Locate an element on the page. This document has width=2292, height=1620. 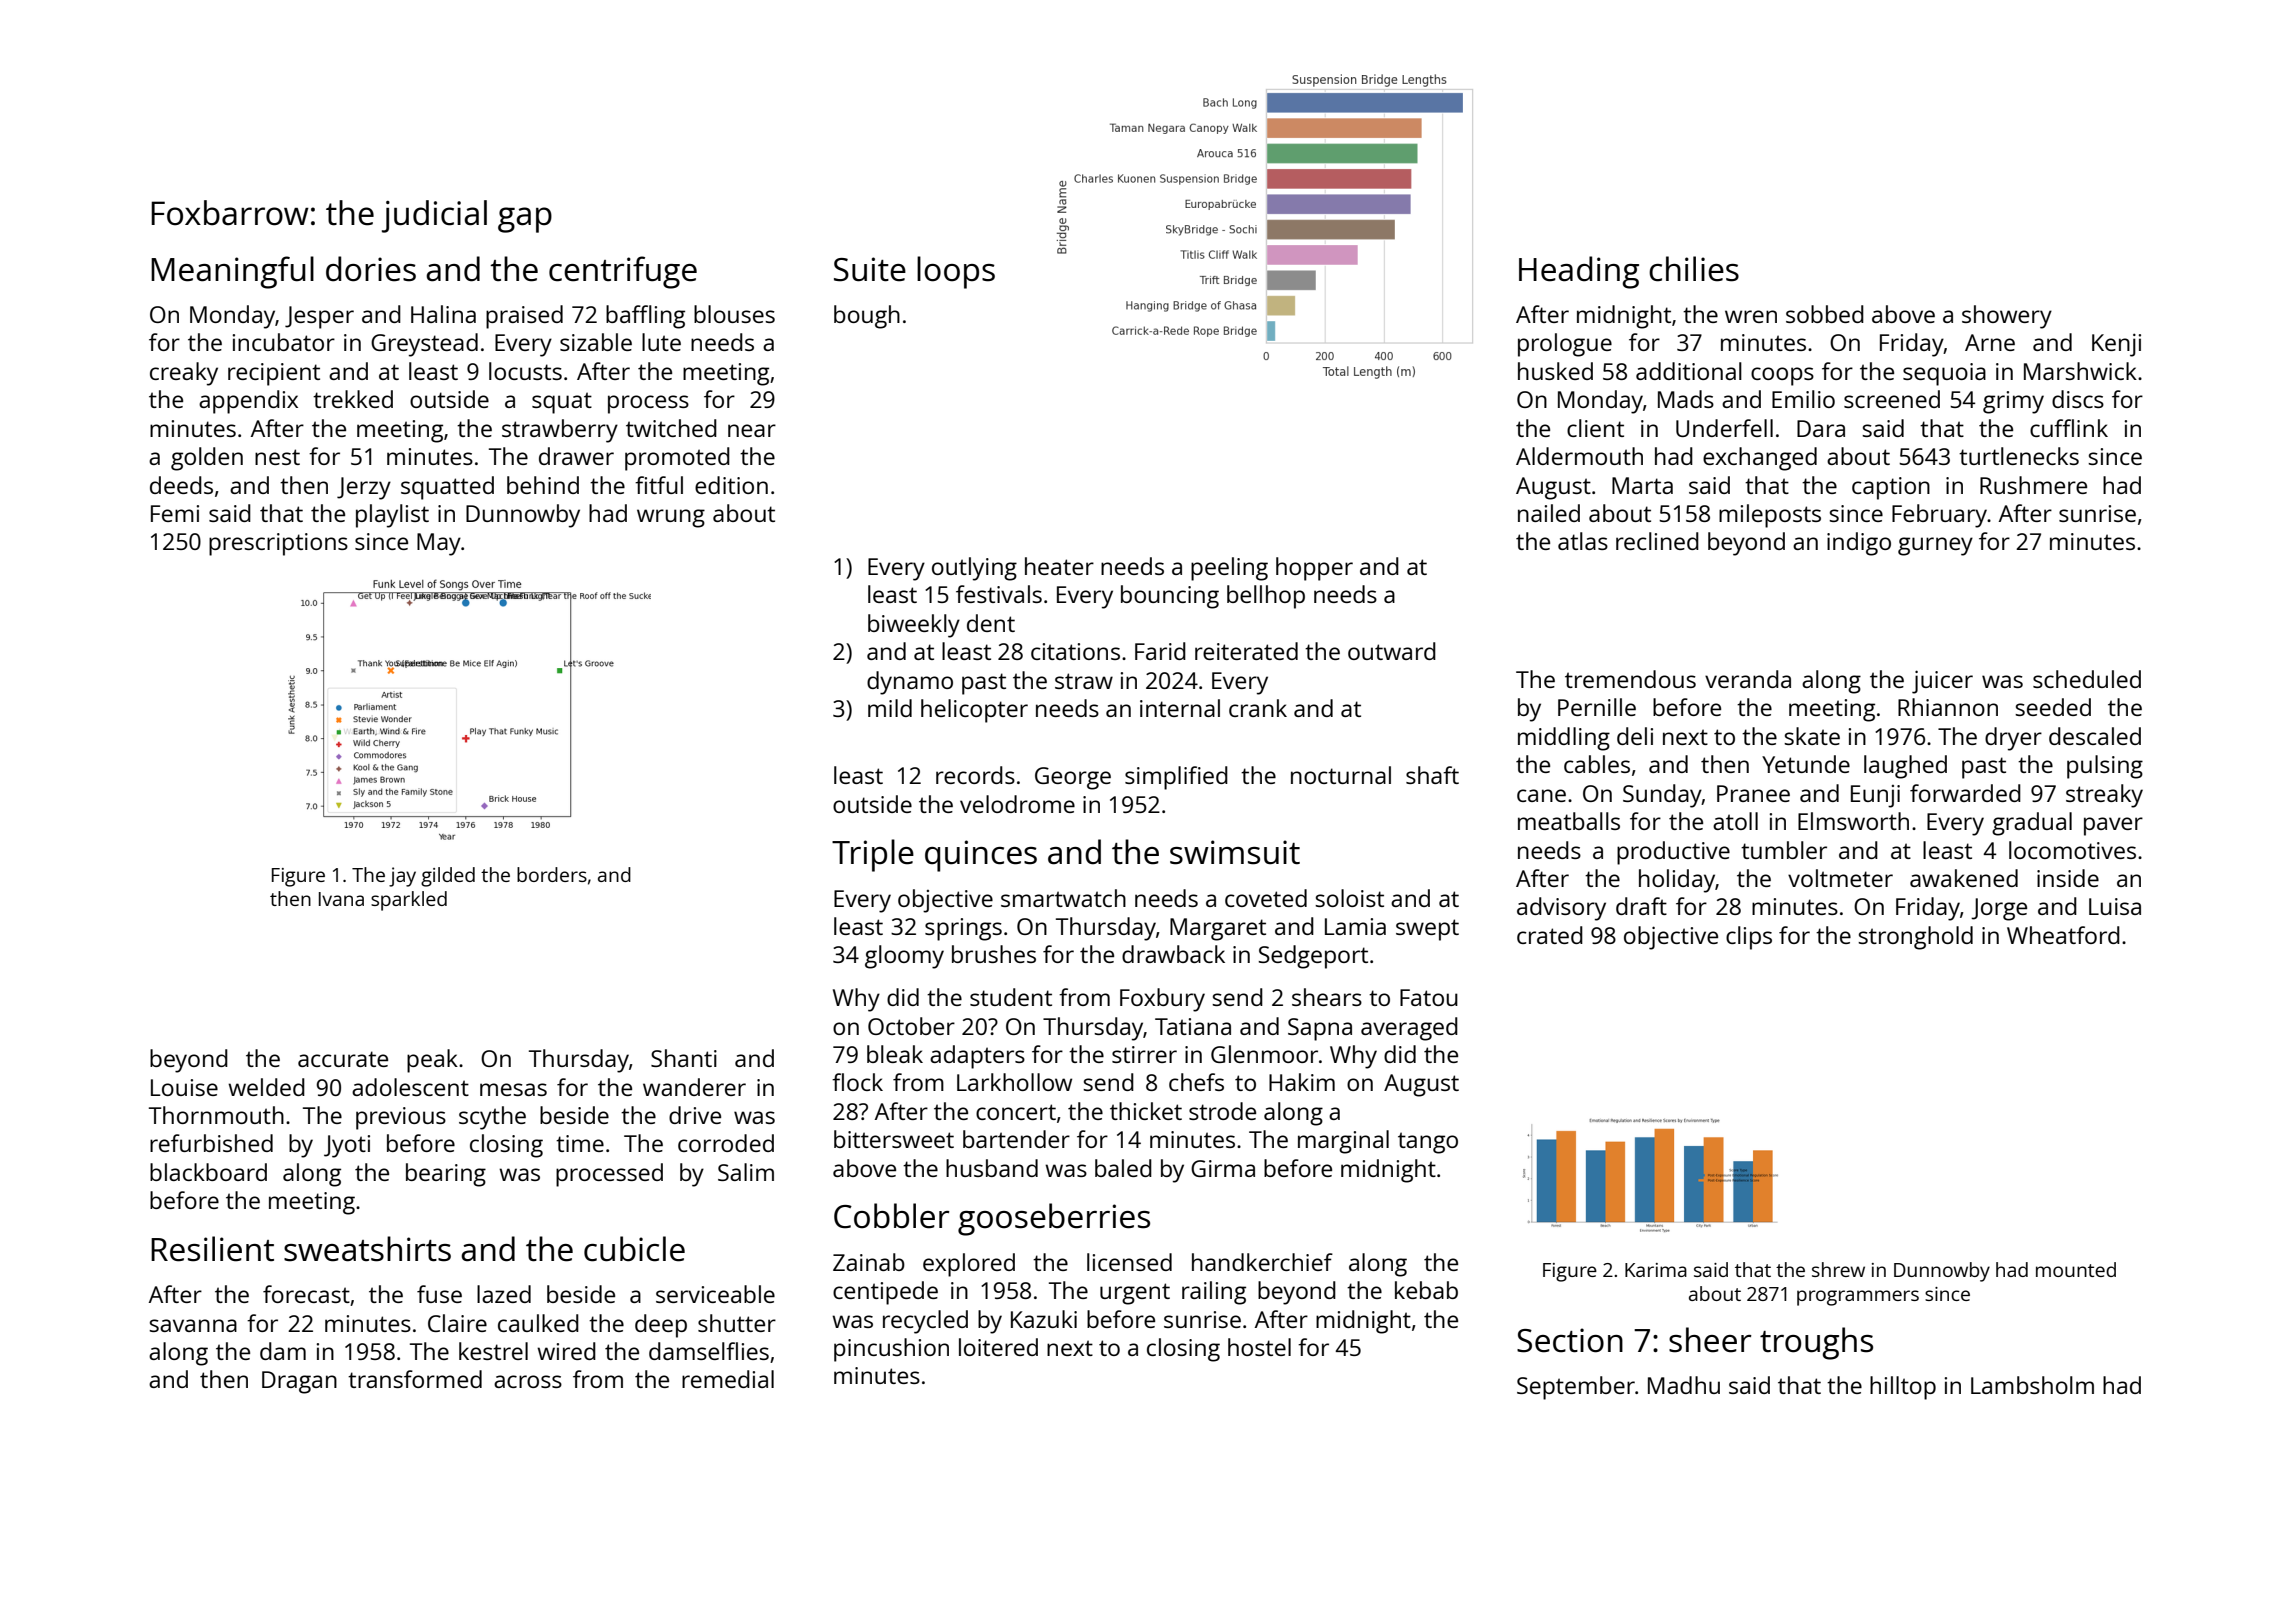
forecast is located at coordinates (306, 1294).
